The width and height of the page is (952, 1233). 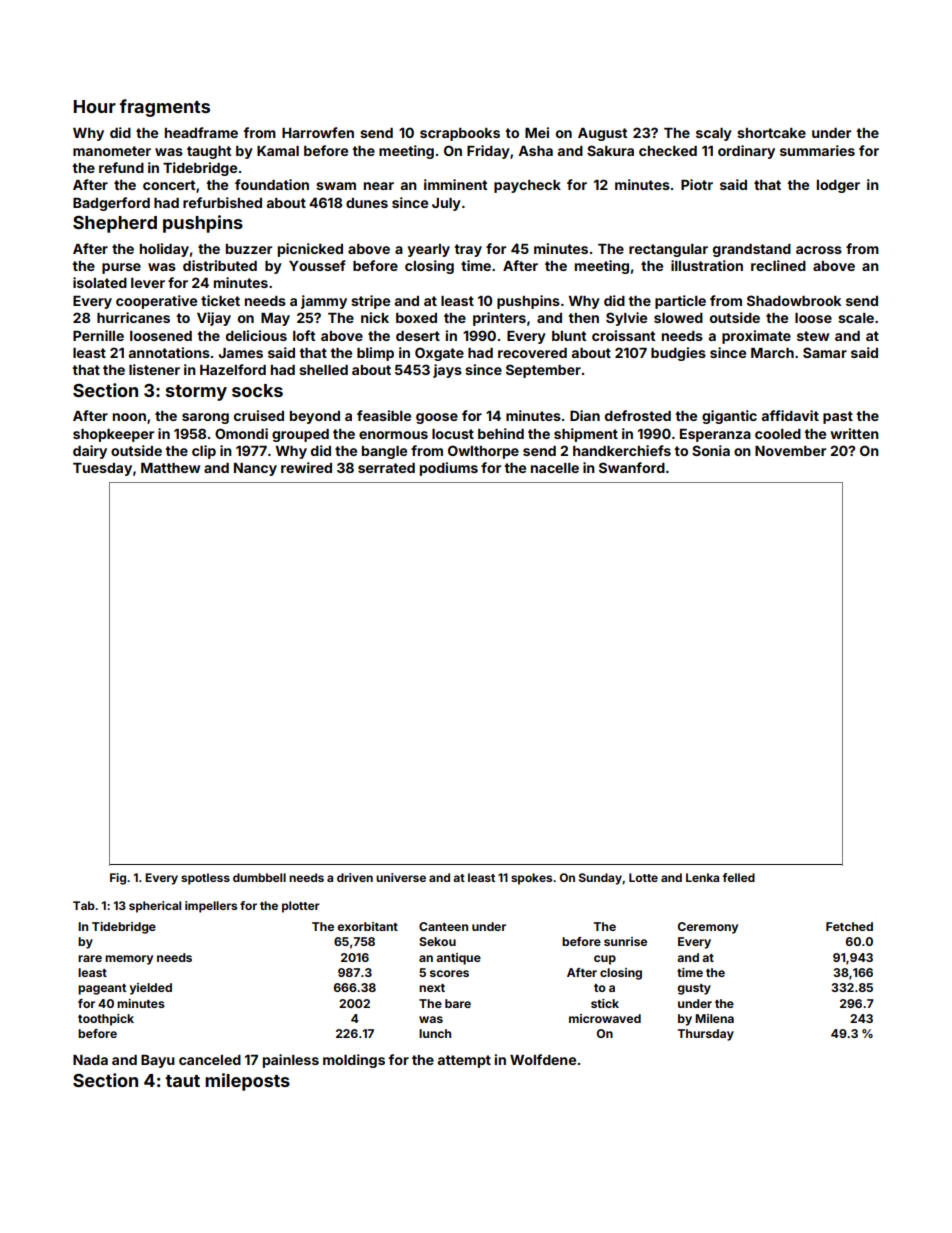 I want to click on nacelle, so click(x=555, y=468).
